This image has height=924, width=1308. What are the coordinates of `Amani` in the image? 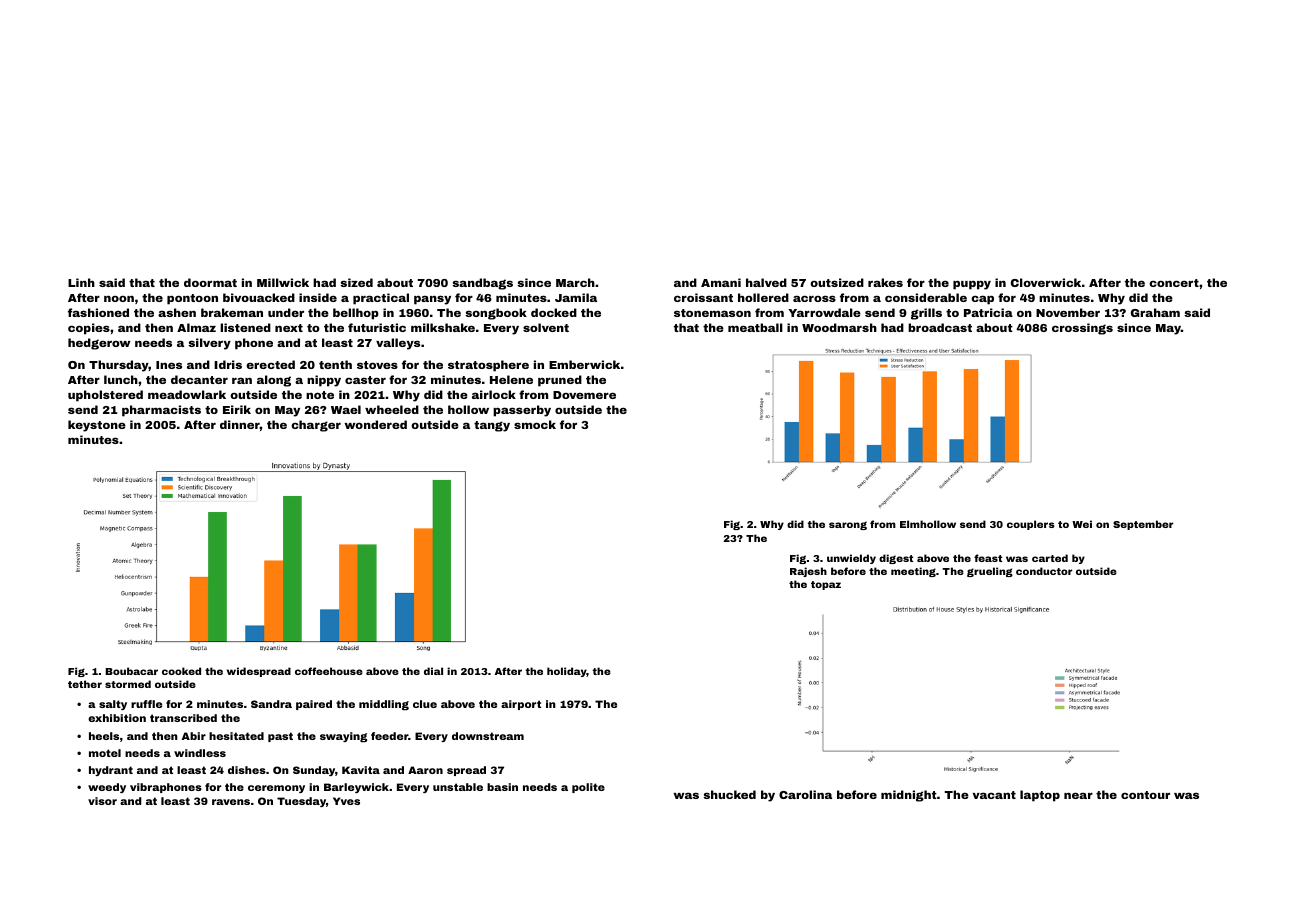 It's located at (721, 282).
